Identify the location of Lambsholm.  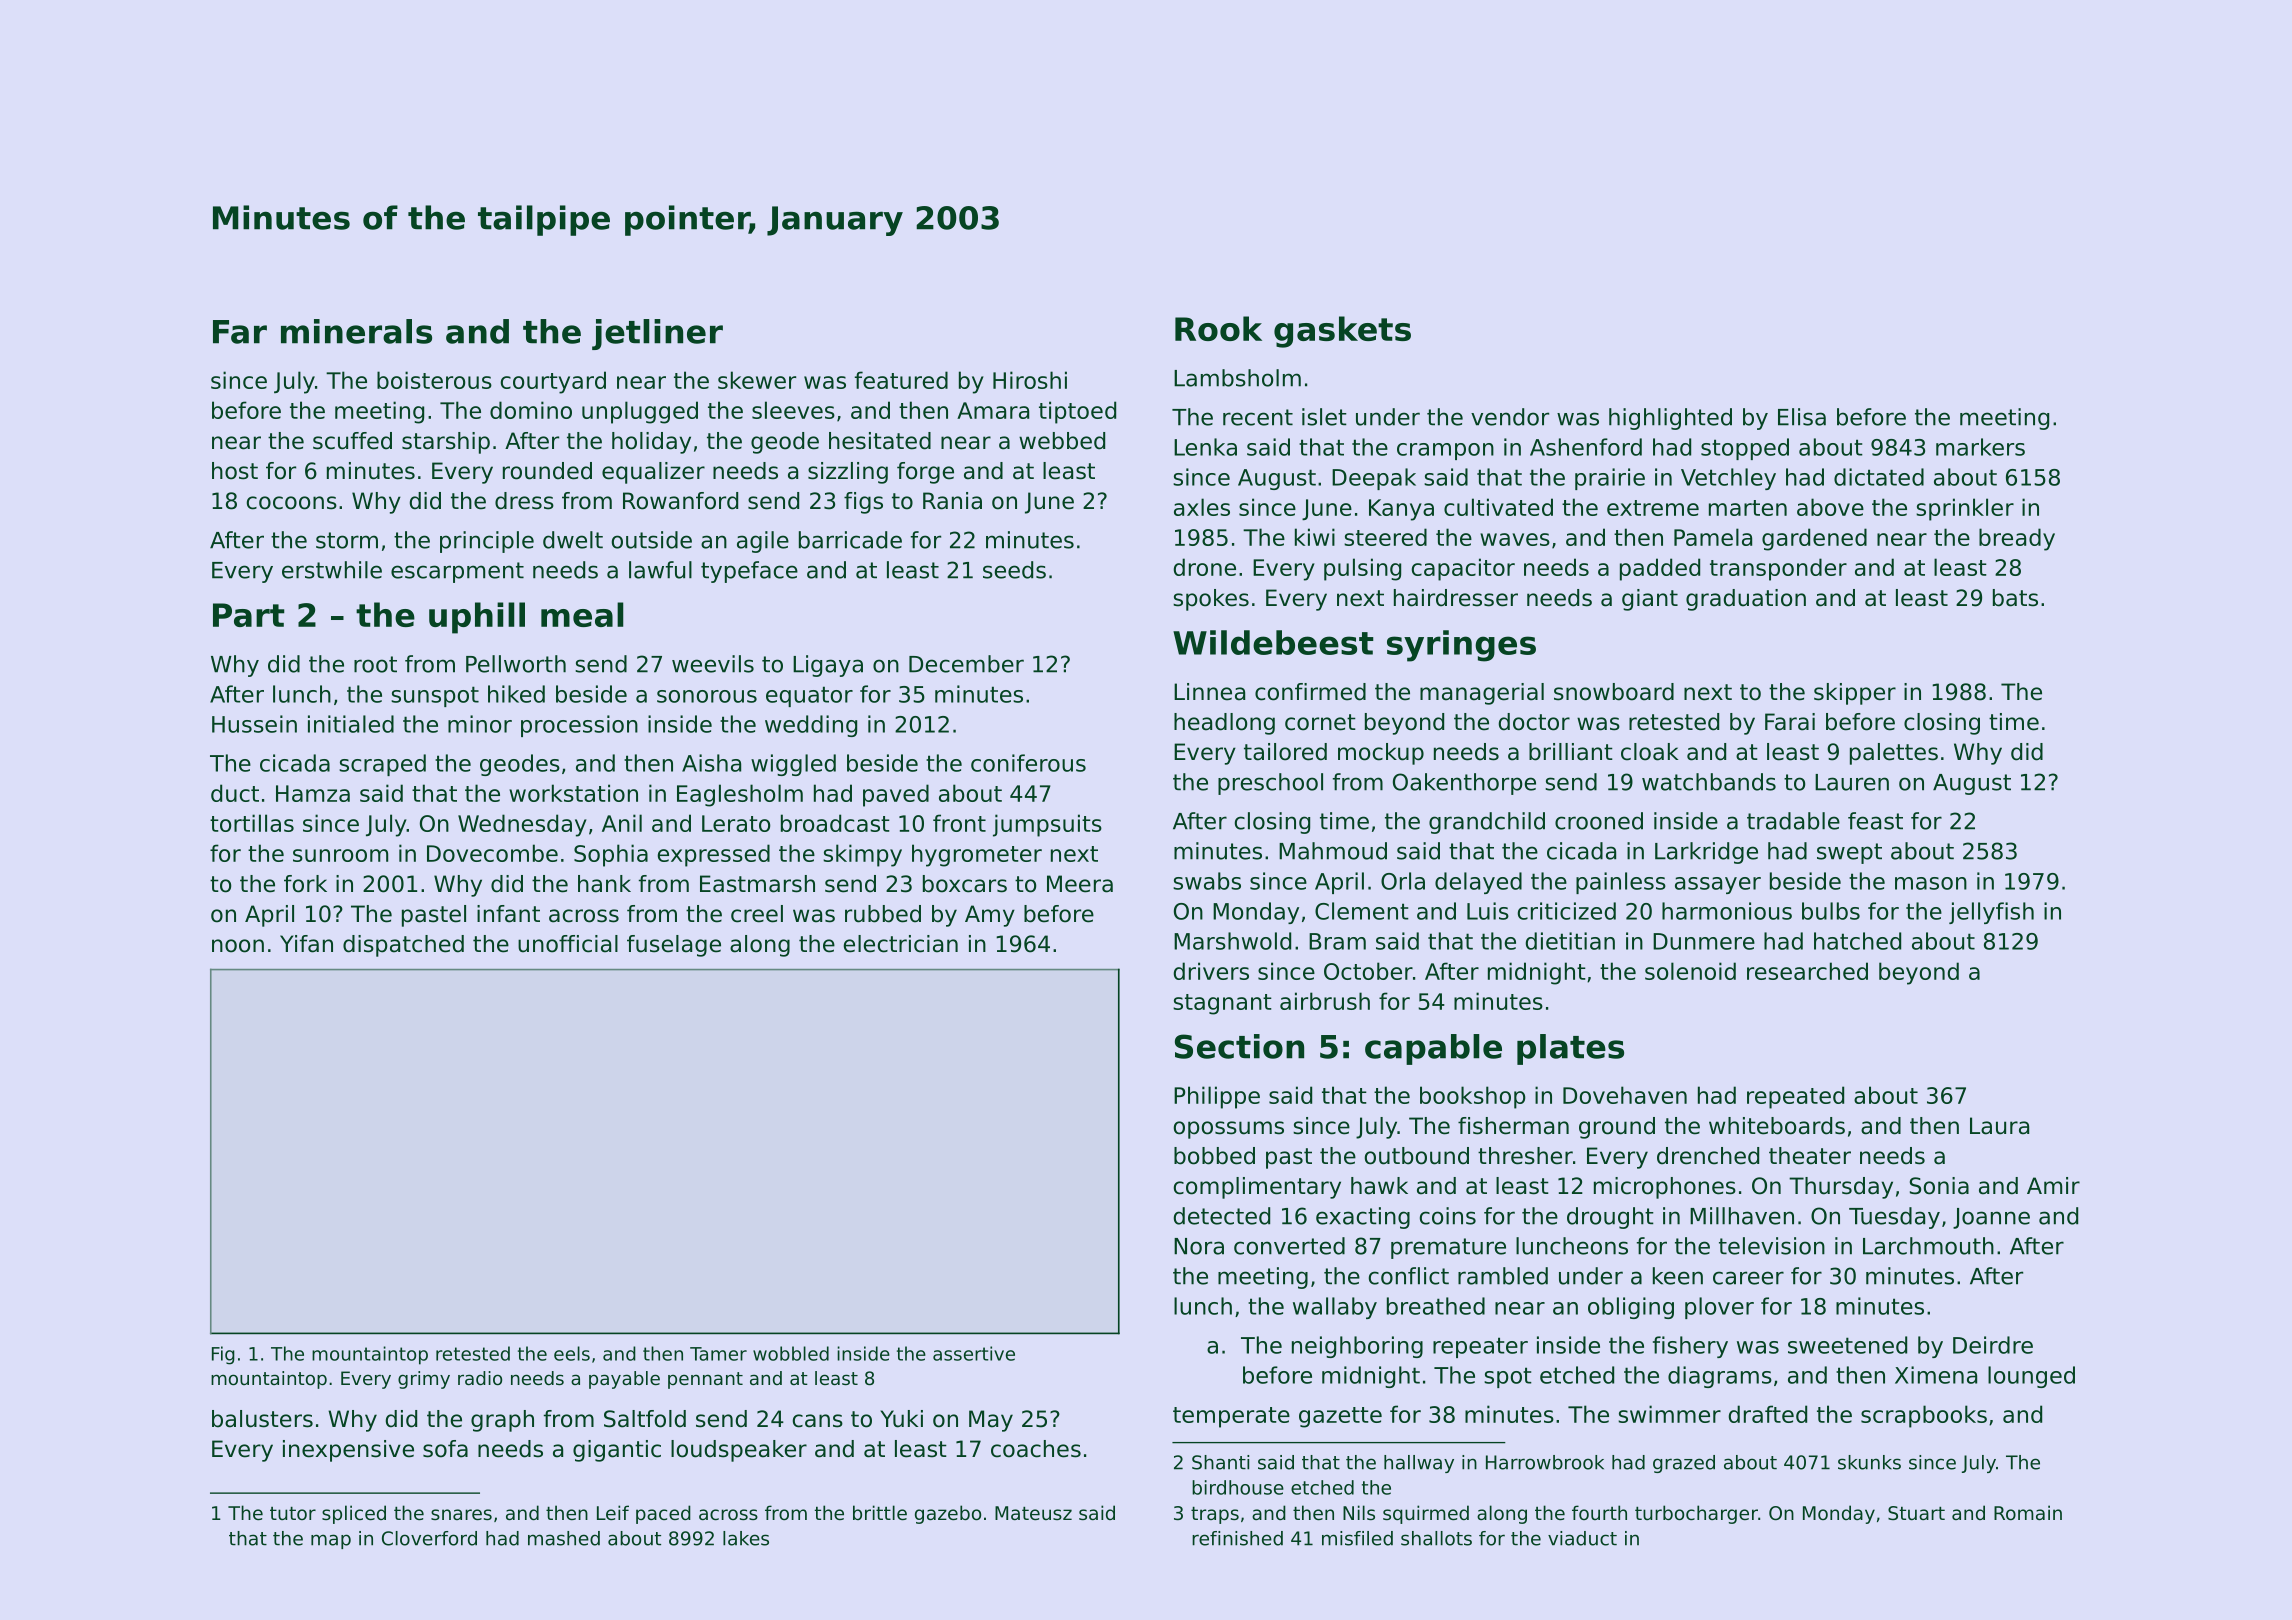
(1237, 378).
